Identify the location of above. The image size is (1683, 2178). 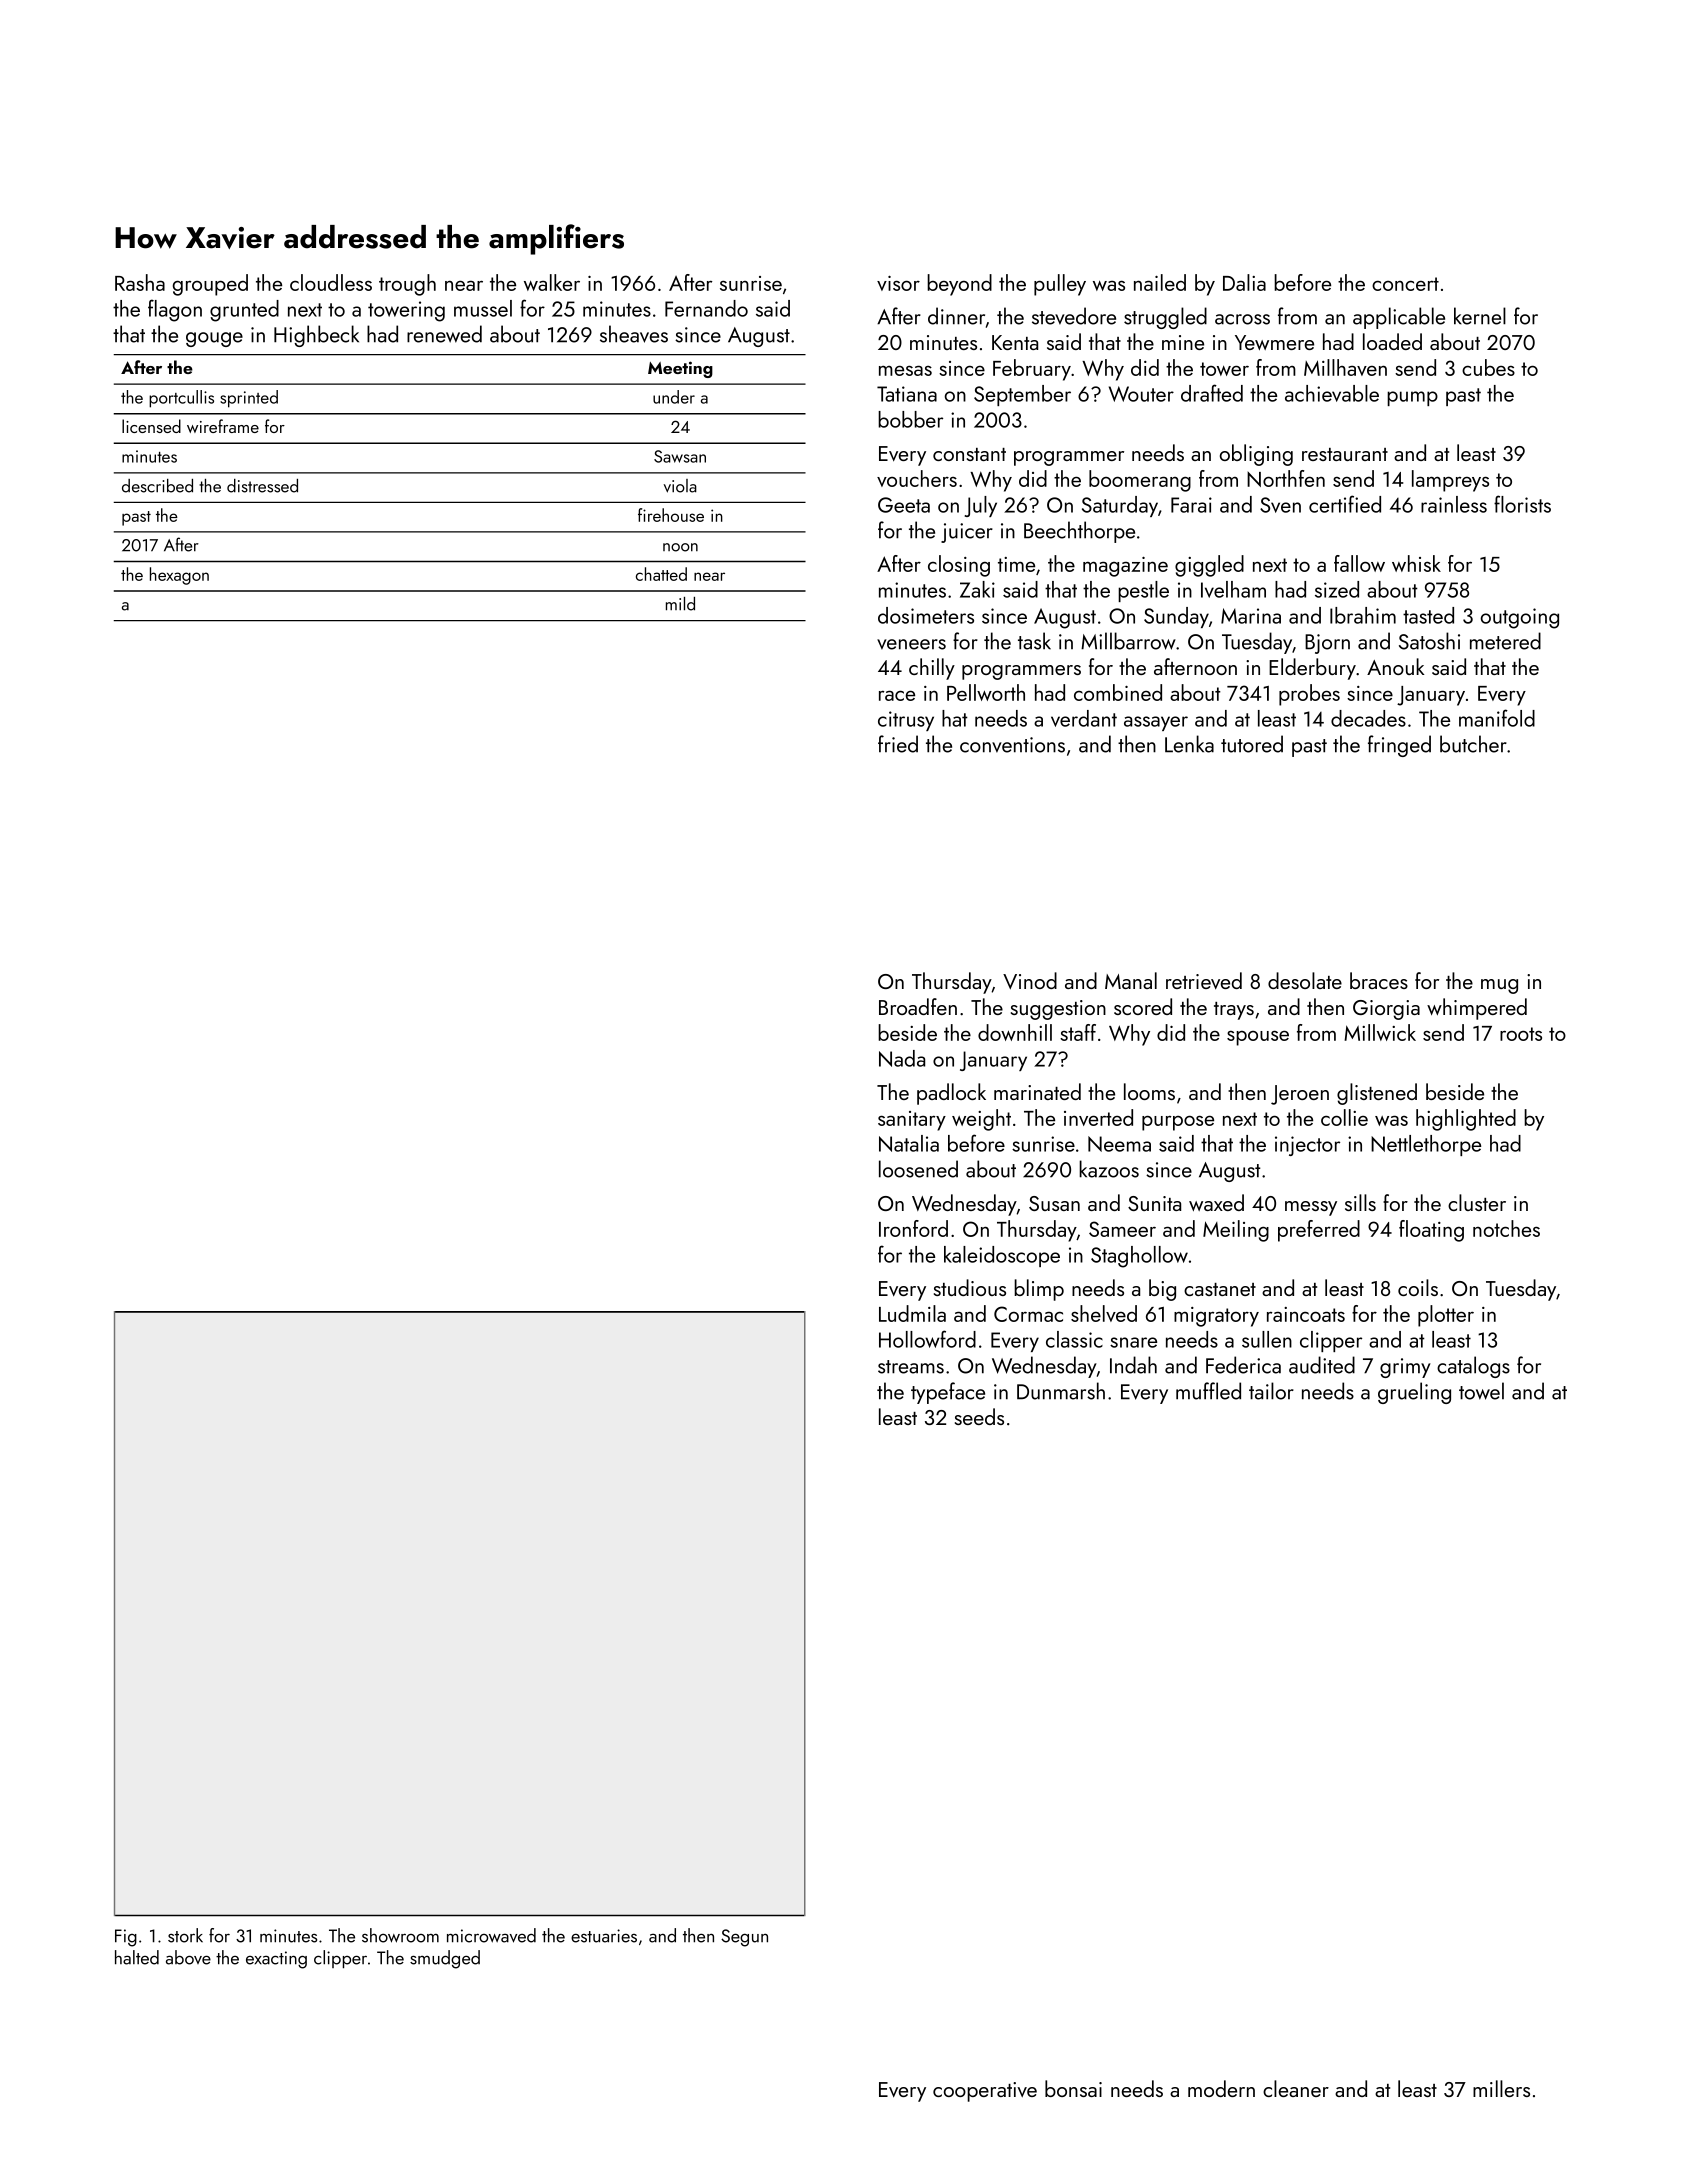
(188, 1957).
